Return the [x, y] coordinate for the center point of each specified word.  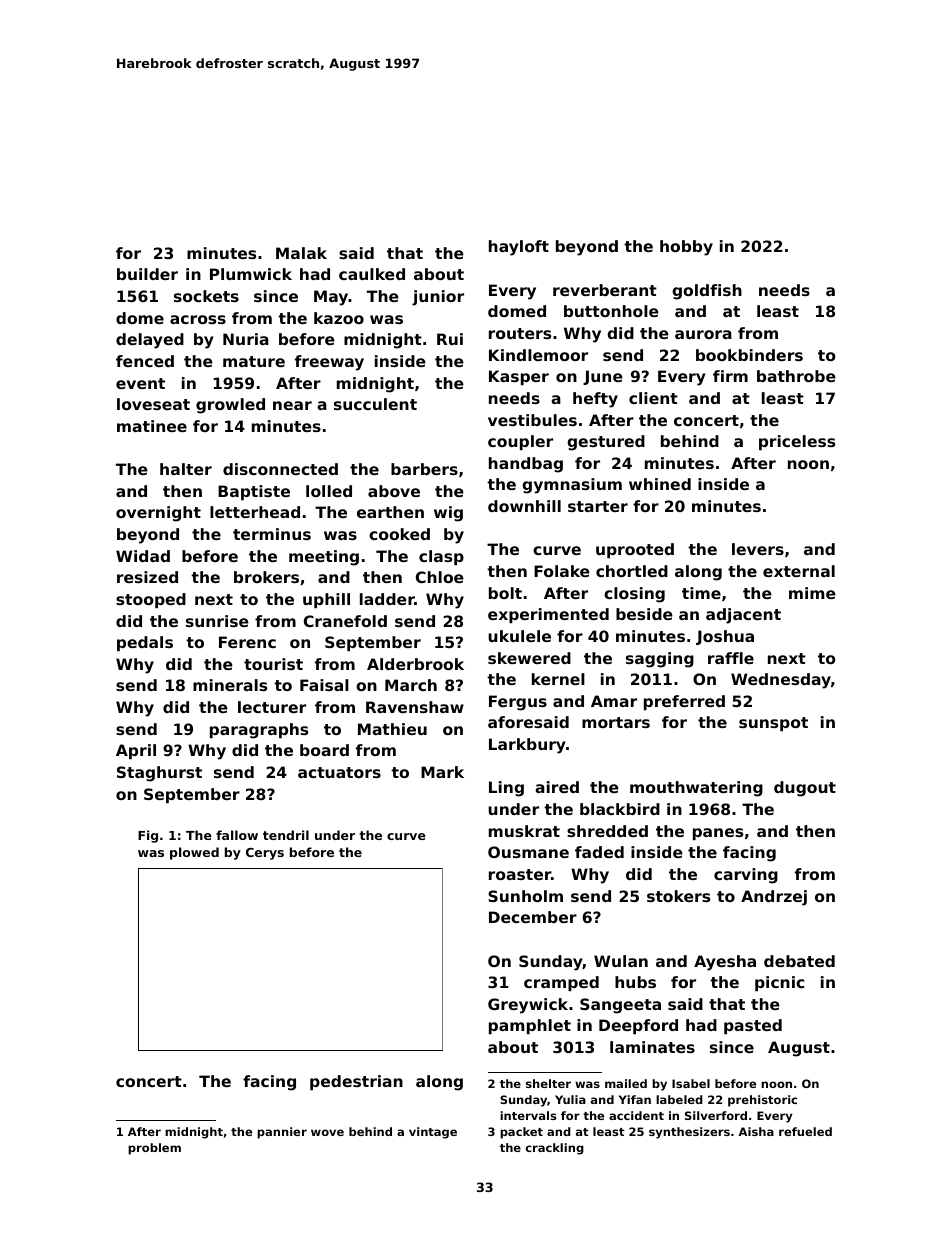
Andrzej [774, 898]
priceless [797, 442]
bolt [505, 593]
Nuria [246, 339]
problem [154, 1149]
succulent [375, 404]
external [799, 571]
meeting [324, 558]
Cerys [265, 854]
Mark [442, 772]
